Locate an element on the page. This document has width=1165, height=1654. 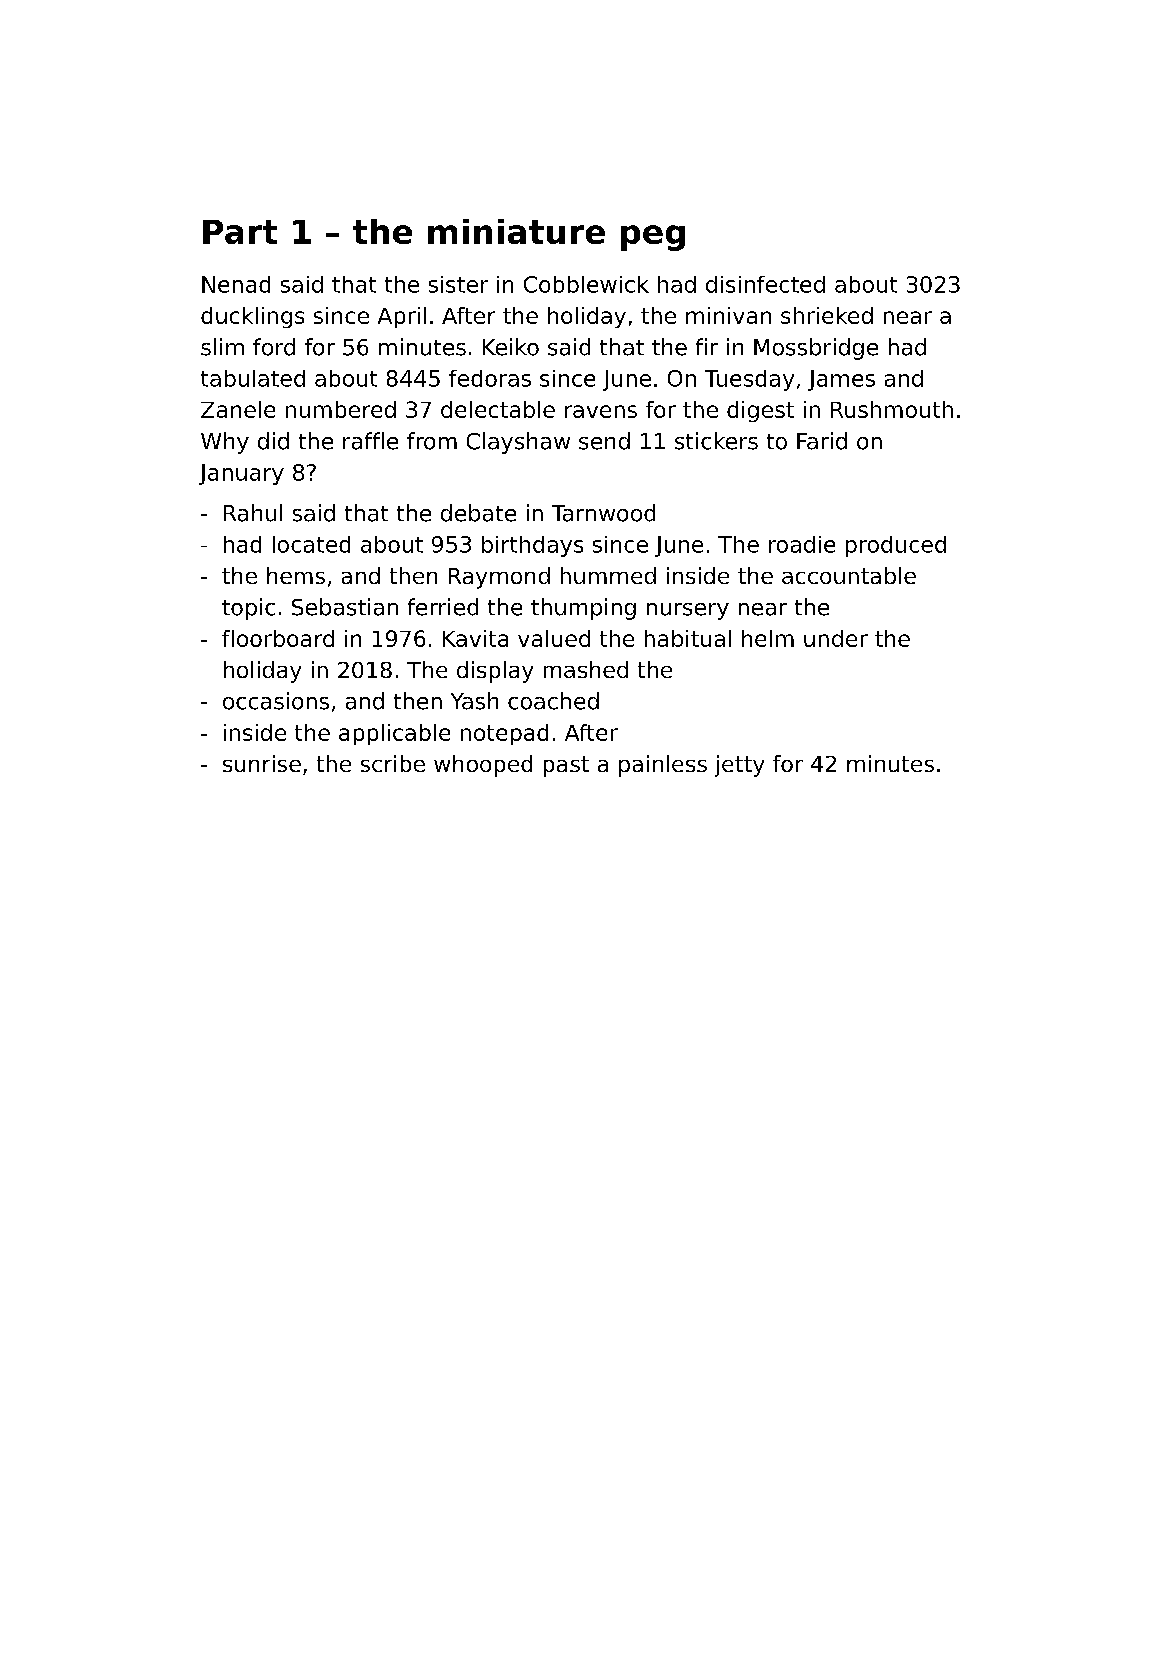
disinfected is located at coordinates (765, 284).
